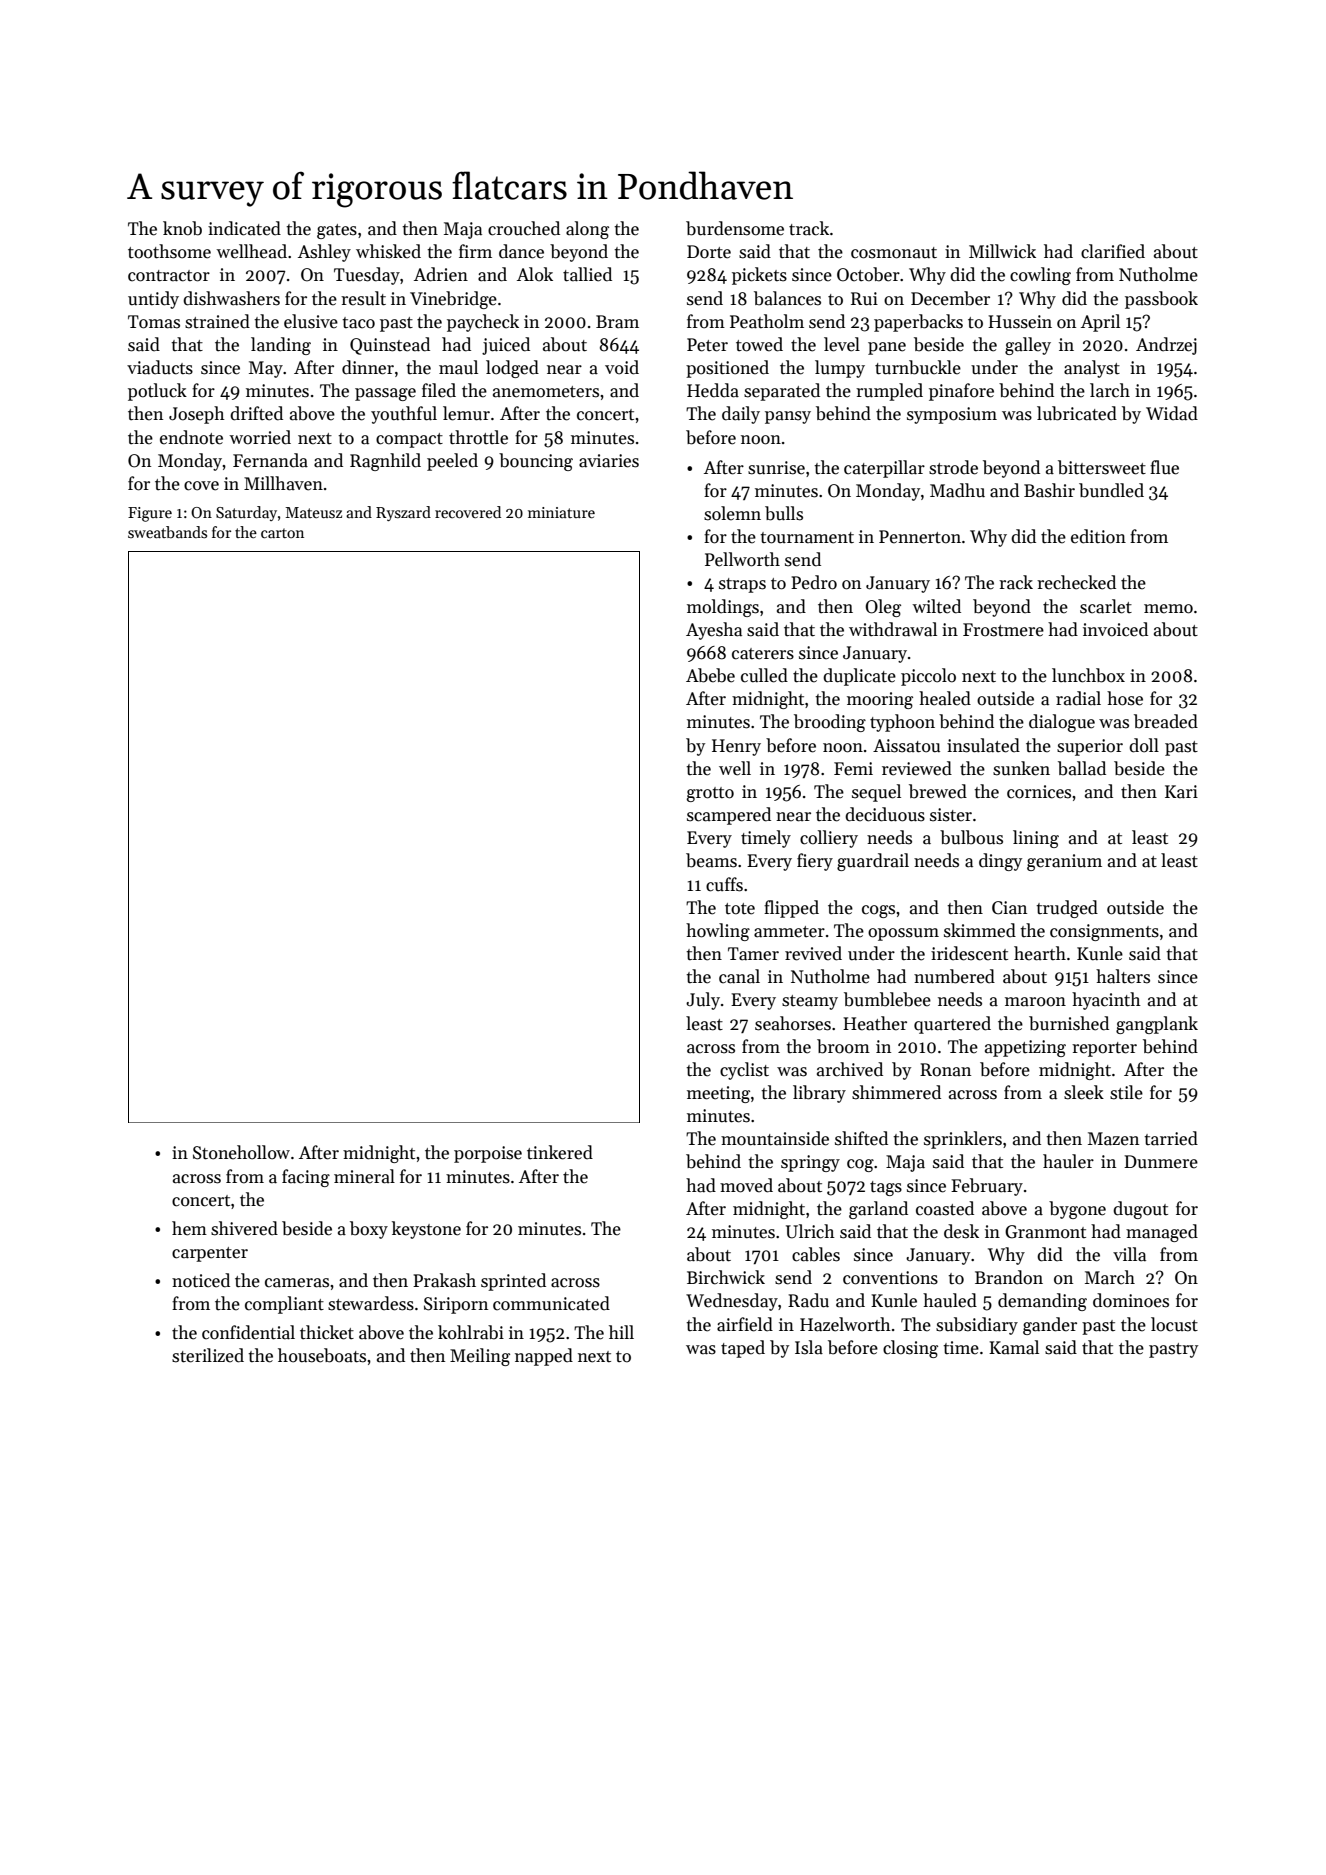 The height and width of the image is (1875, 1326). I want to click on endnote, so click(191, 437).
